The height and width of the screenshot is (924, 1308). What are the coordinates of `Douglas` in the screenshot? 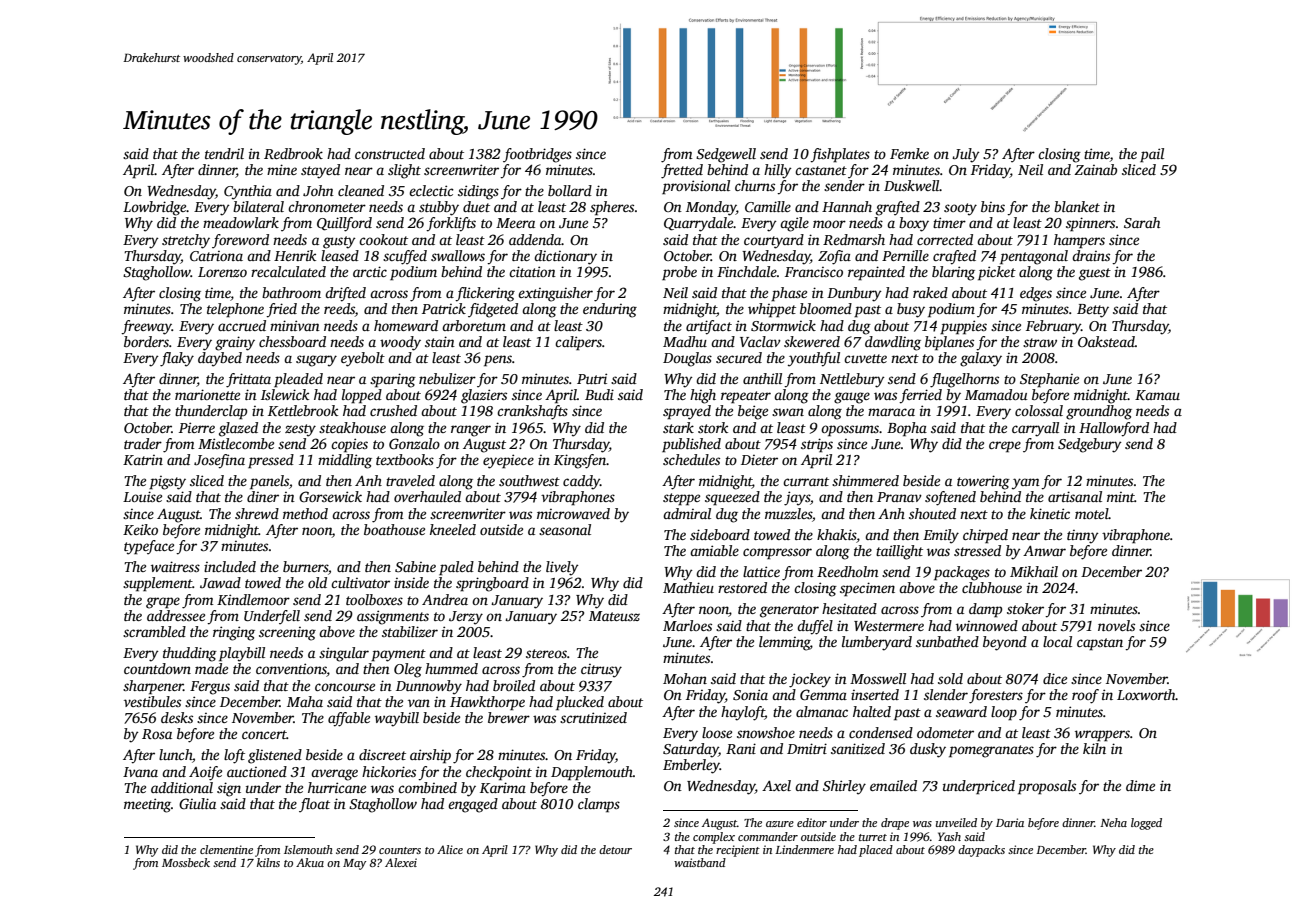 It's located at (687, 359).
